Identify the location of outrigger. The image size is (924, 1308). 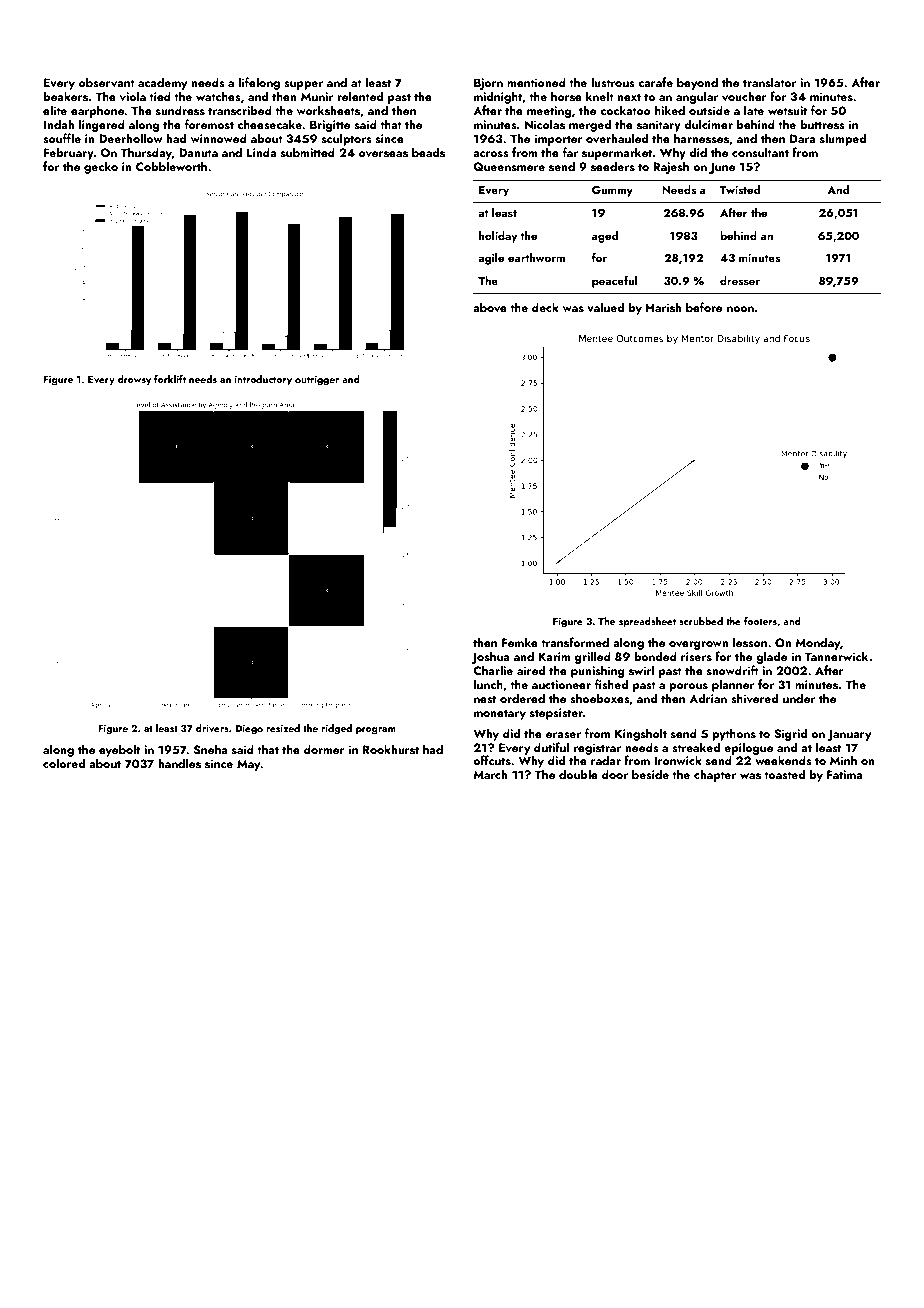
(317, 381).
